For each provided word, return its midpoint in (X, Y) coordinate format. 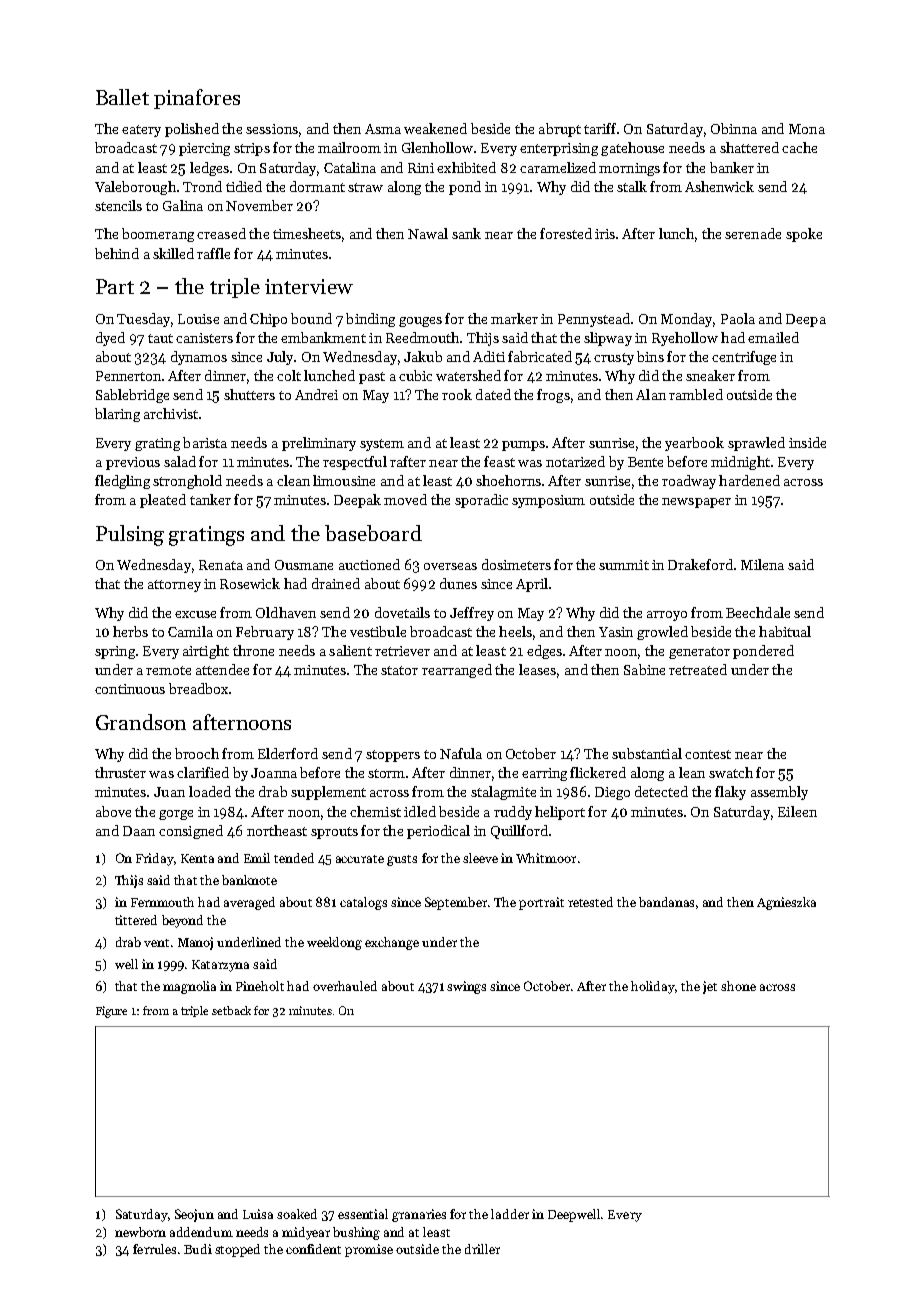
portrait (541, 903)
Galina (183, 205)
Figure (111, 1012)
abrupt (560, 130)
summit (624, 565)
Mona (807, 129)
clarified (203, 772)
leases (537, 669)
